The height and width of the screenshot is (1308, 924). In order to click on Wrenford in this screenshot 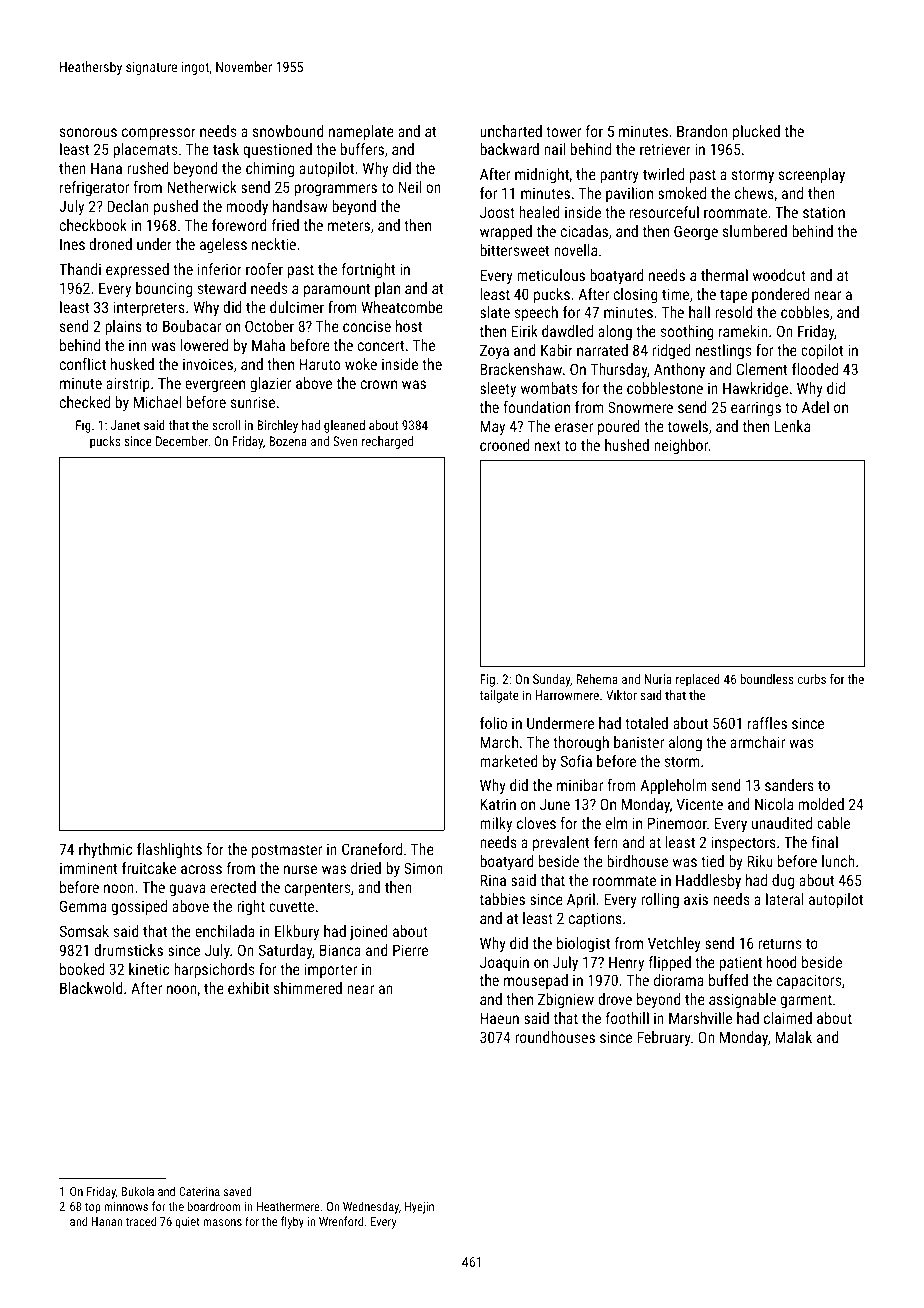, I will do `click(341, 1221)`.
